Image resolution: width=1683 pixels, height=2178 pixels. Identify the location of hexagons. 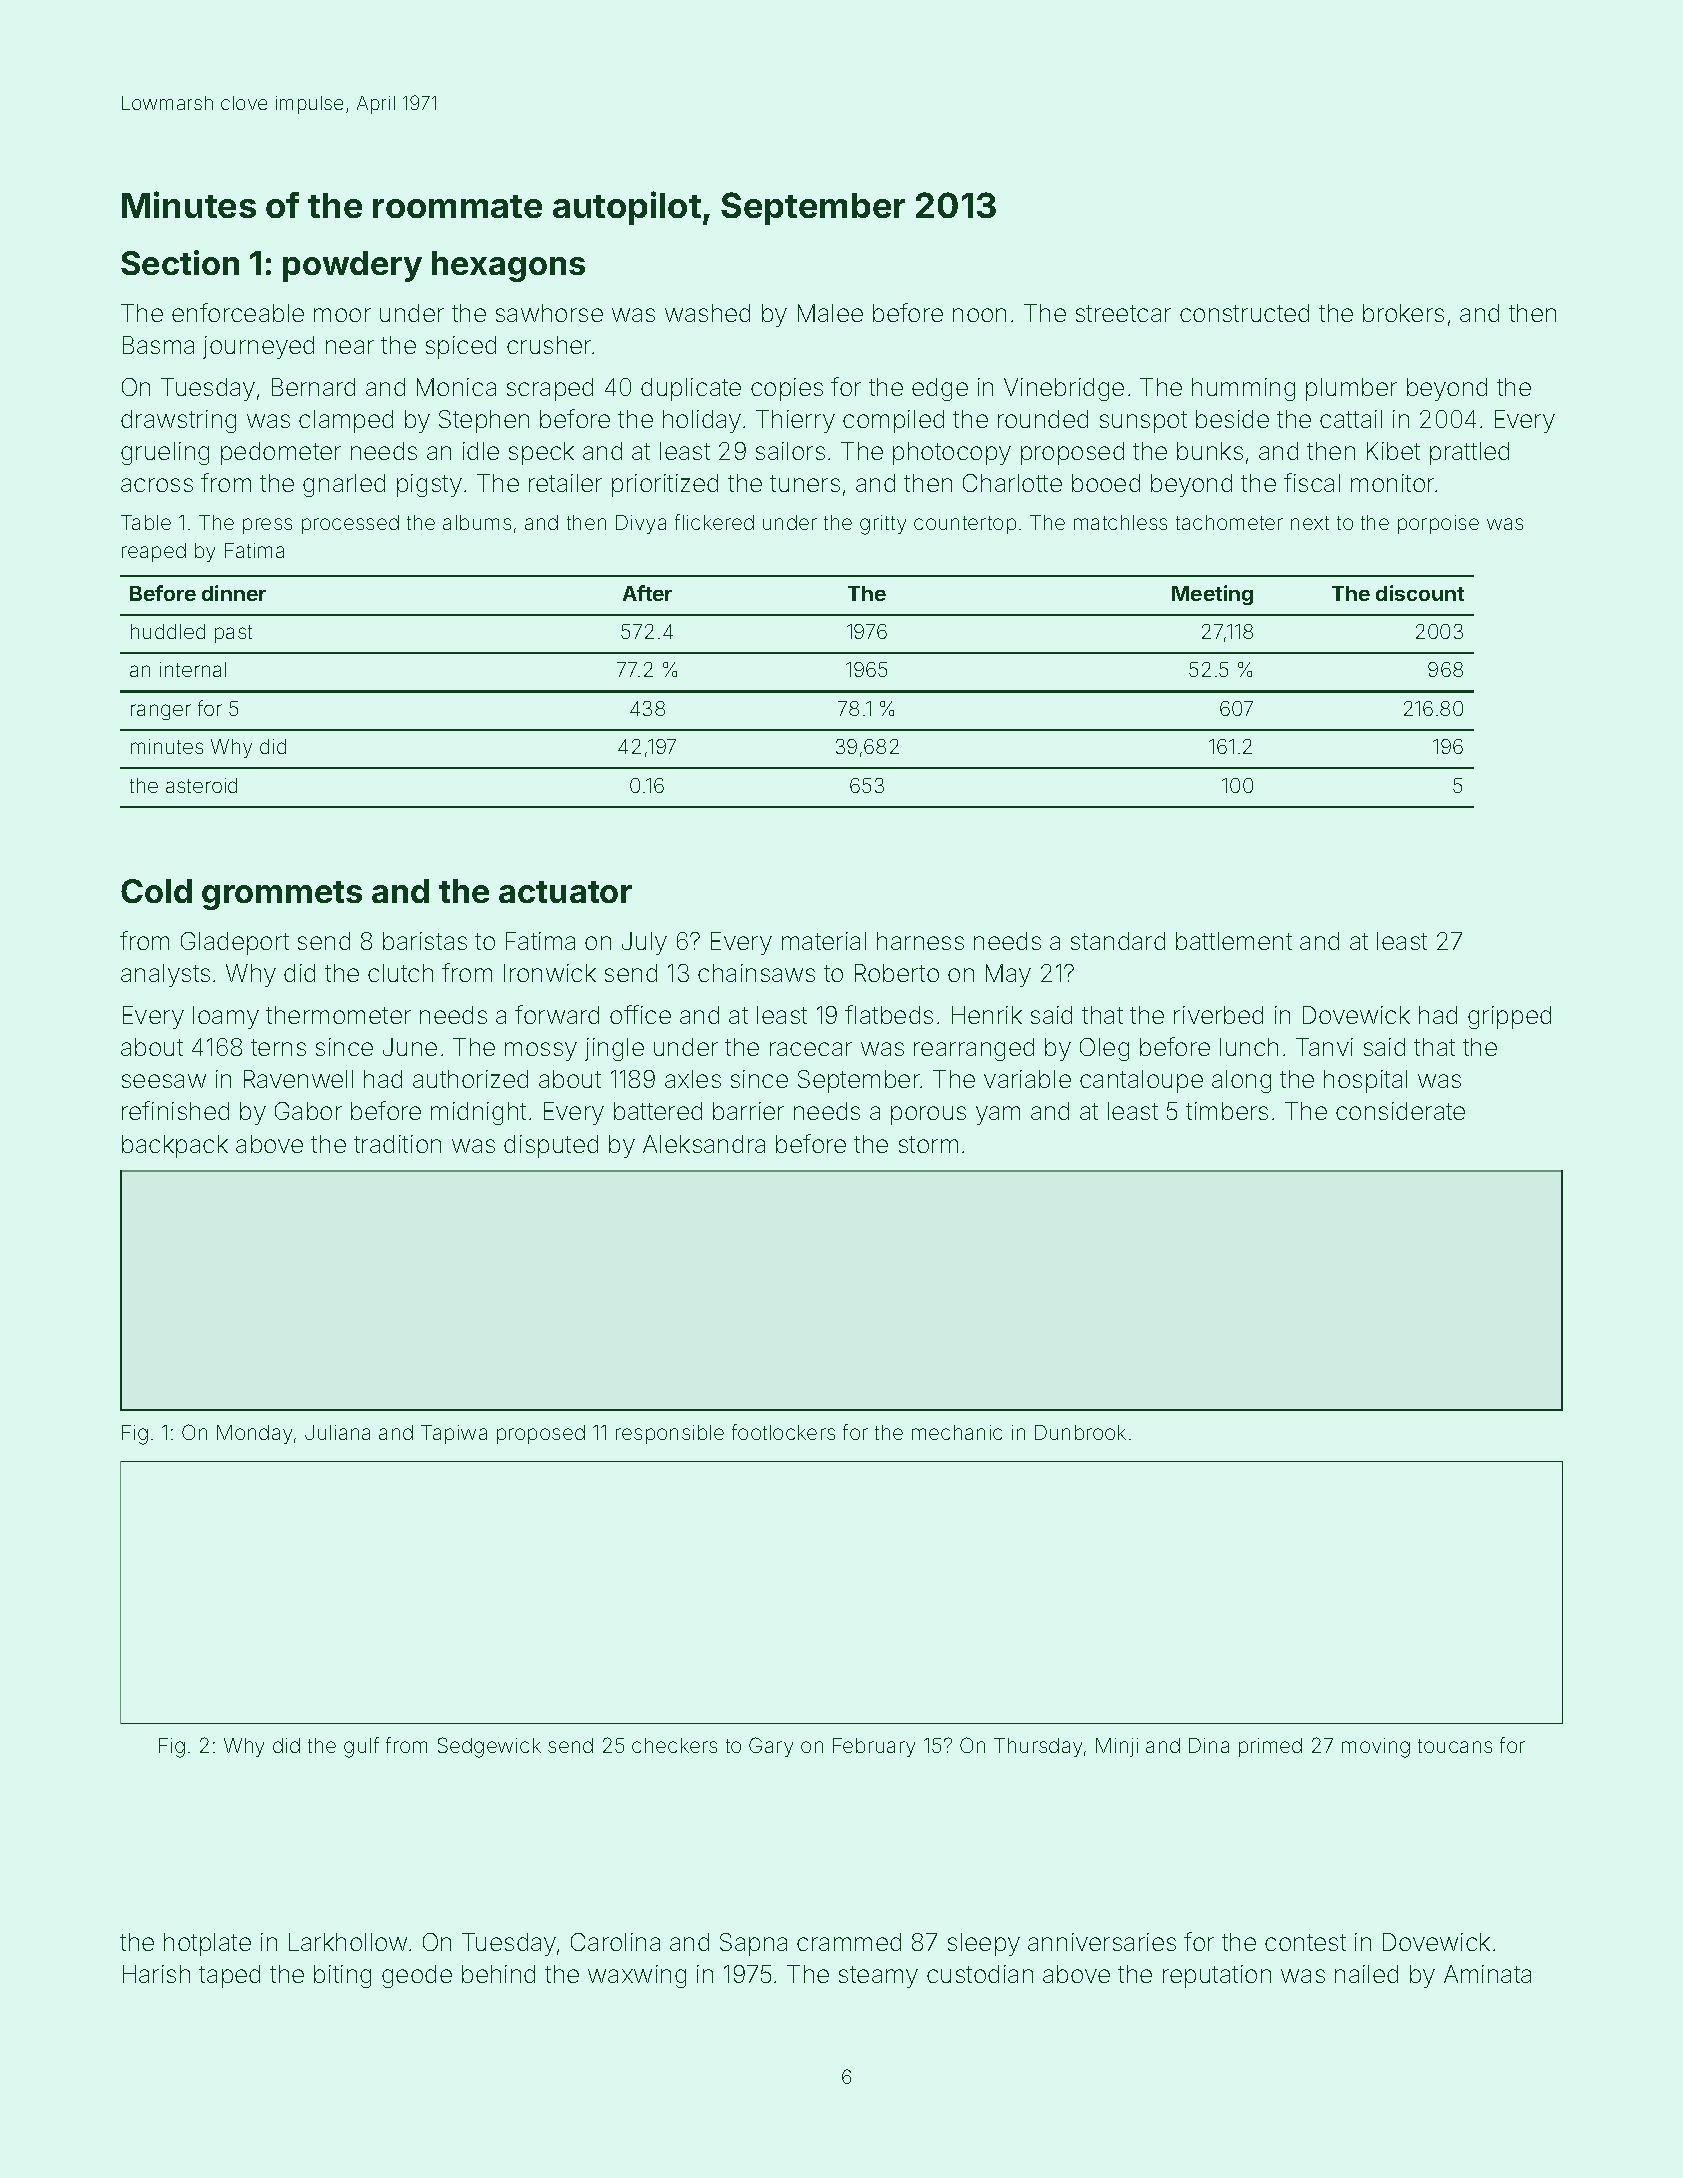
(508, 266).
